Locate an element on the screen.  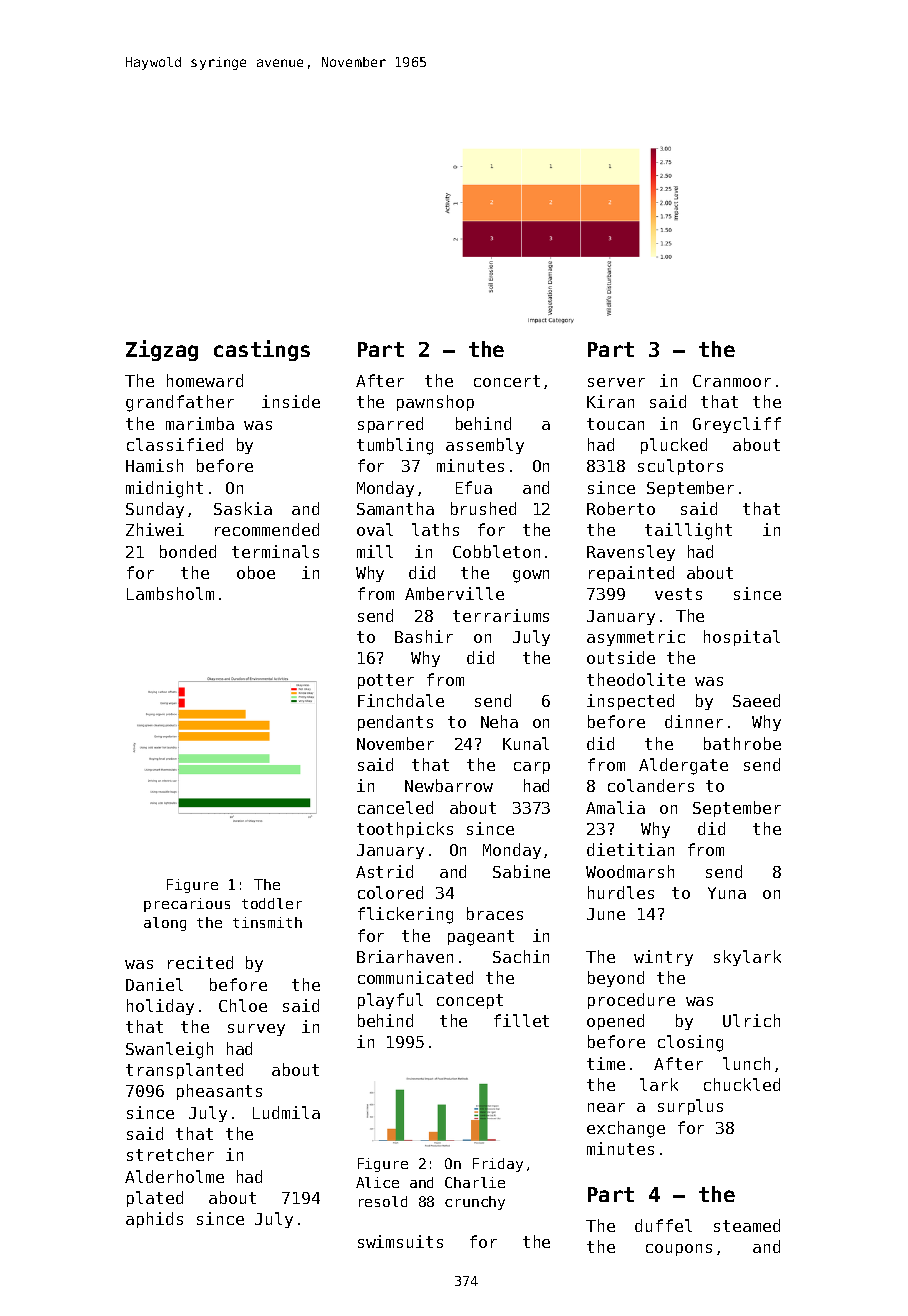
inspected is located at coordinates (630, 702).
